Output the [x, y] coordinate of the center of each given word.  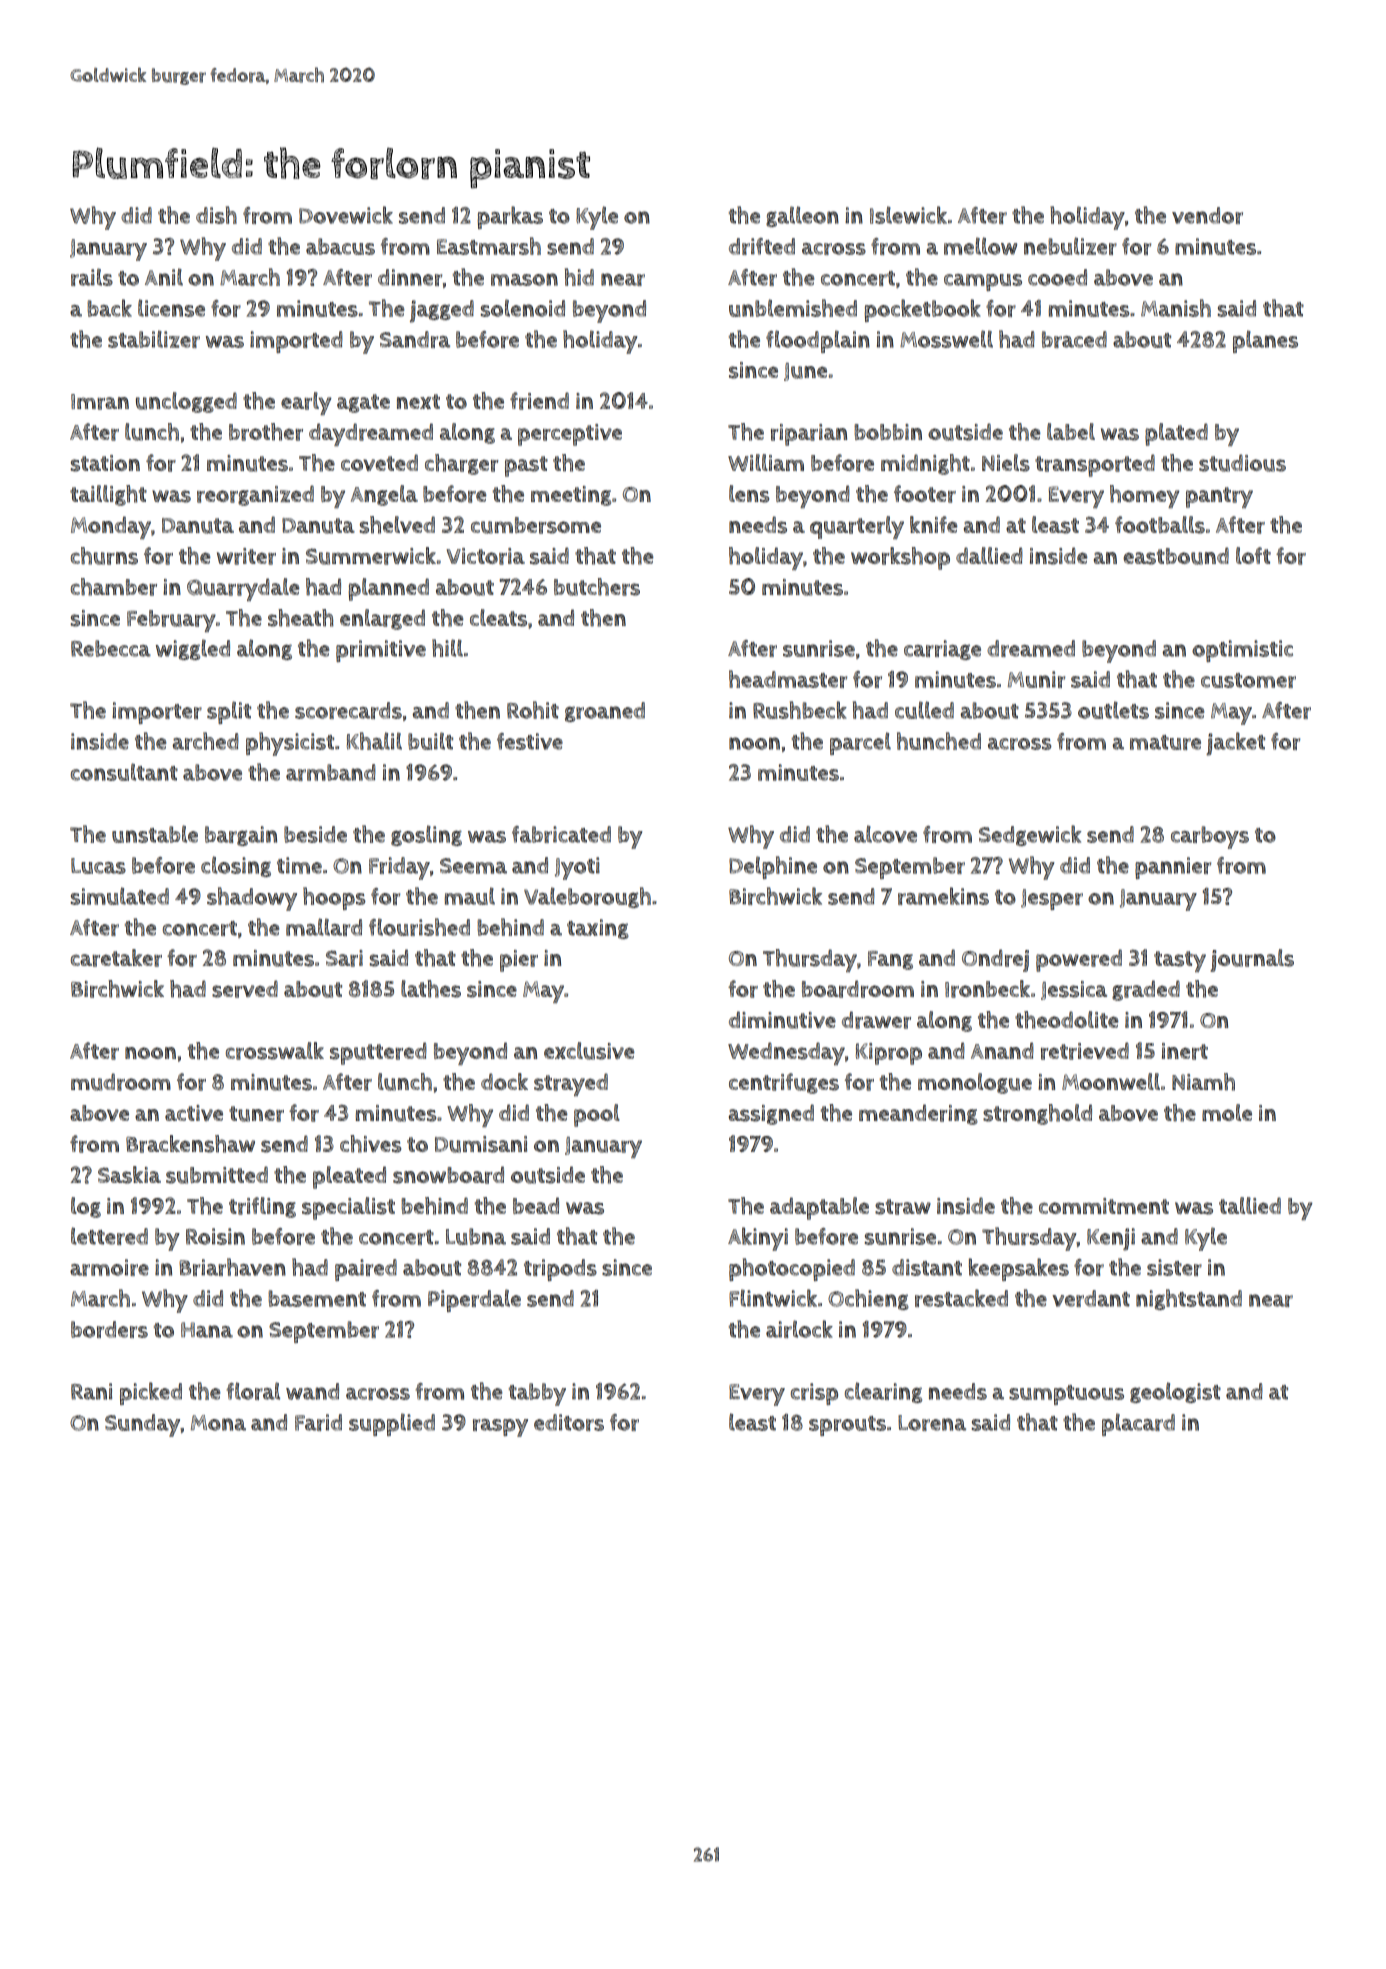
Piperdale [474, 1300]
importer [157, 713]
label [1071, 431]
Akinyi [758, 1239]
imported [296, 342]
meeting [571, 496]
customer [1248, 680]
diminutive [782, 1020]
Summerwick [371, 556]
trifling [262, 1207]
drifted [762, 246]
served [245, 989]
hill [447, 648]
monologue [975, 1083]
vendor [1207, 215]
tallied [1250, 1205]
